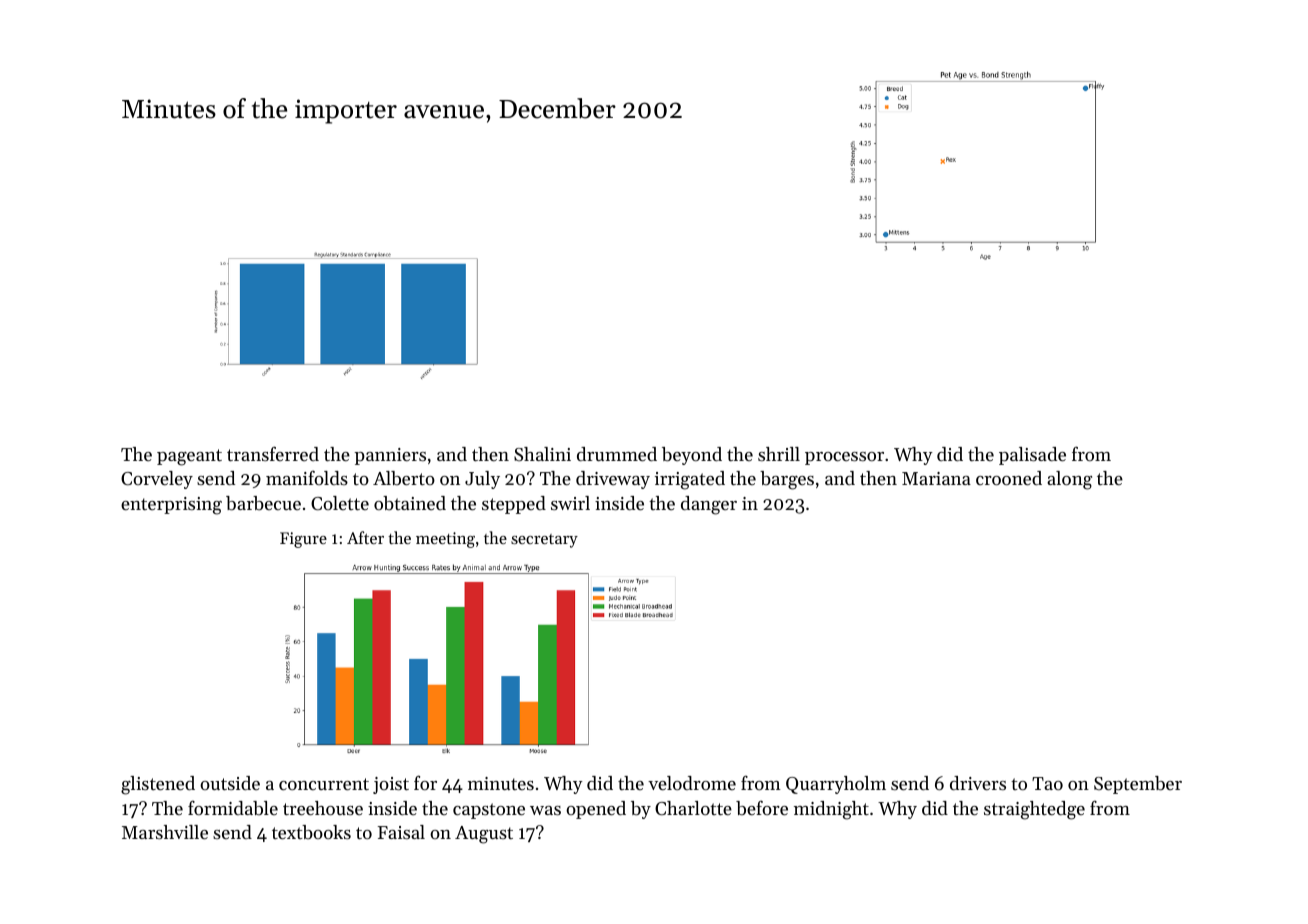  Describe the element at coordinates (263, 503) in the screenshot. I see `barbecue` at that location.
